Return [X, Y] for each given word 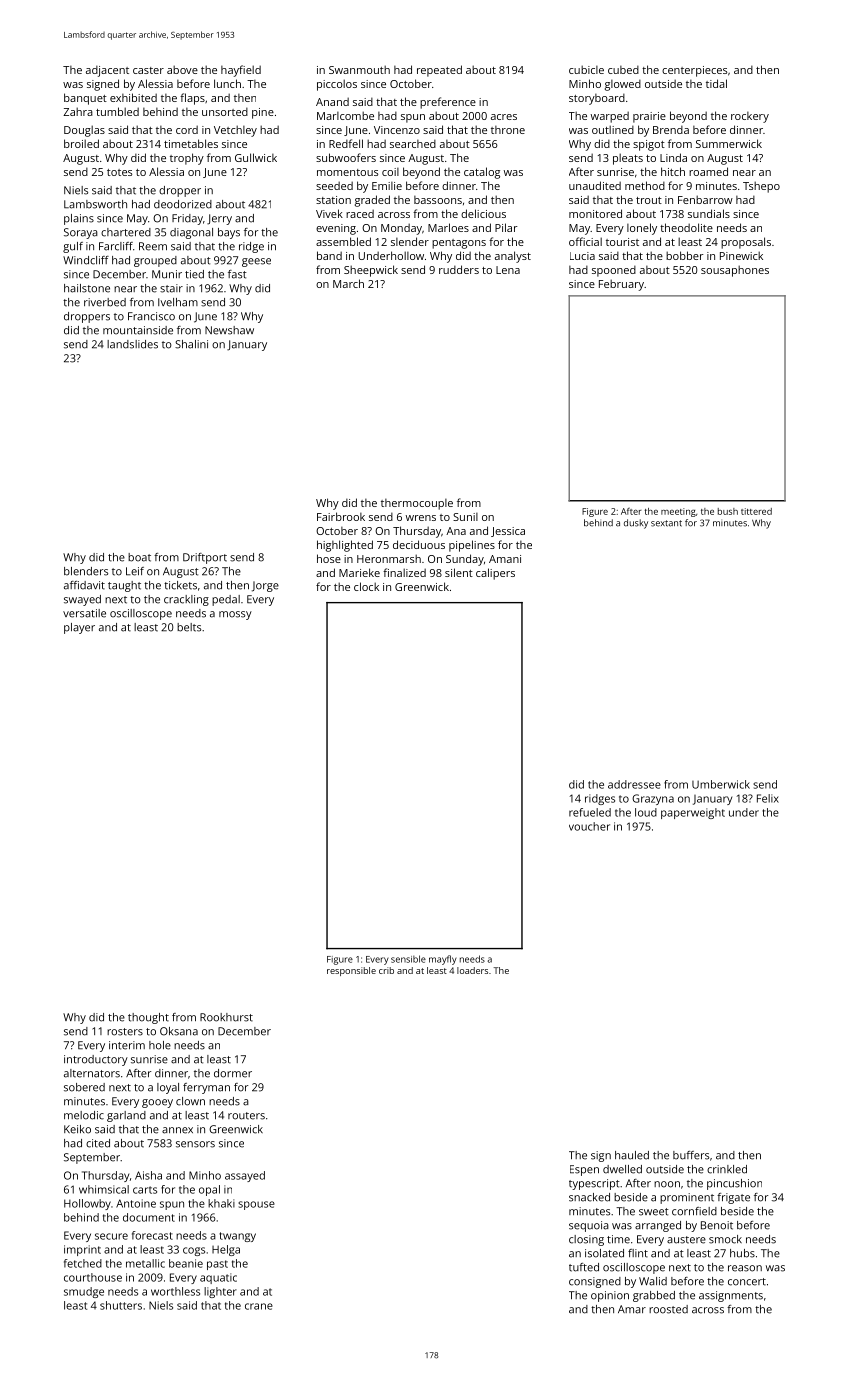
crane [259, 1306]
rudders [459, 269]
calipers [495, 574]
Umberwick [721, 784]
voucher [589, 826]
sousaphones [735, 271]
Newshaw [229, 330]
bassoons [438, 200]
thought [148, 1018]
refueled [590, 812]
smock [725, 1239]
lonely [642, 229]
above [182, 69]
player [79, 628]
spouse [256, 1205]
